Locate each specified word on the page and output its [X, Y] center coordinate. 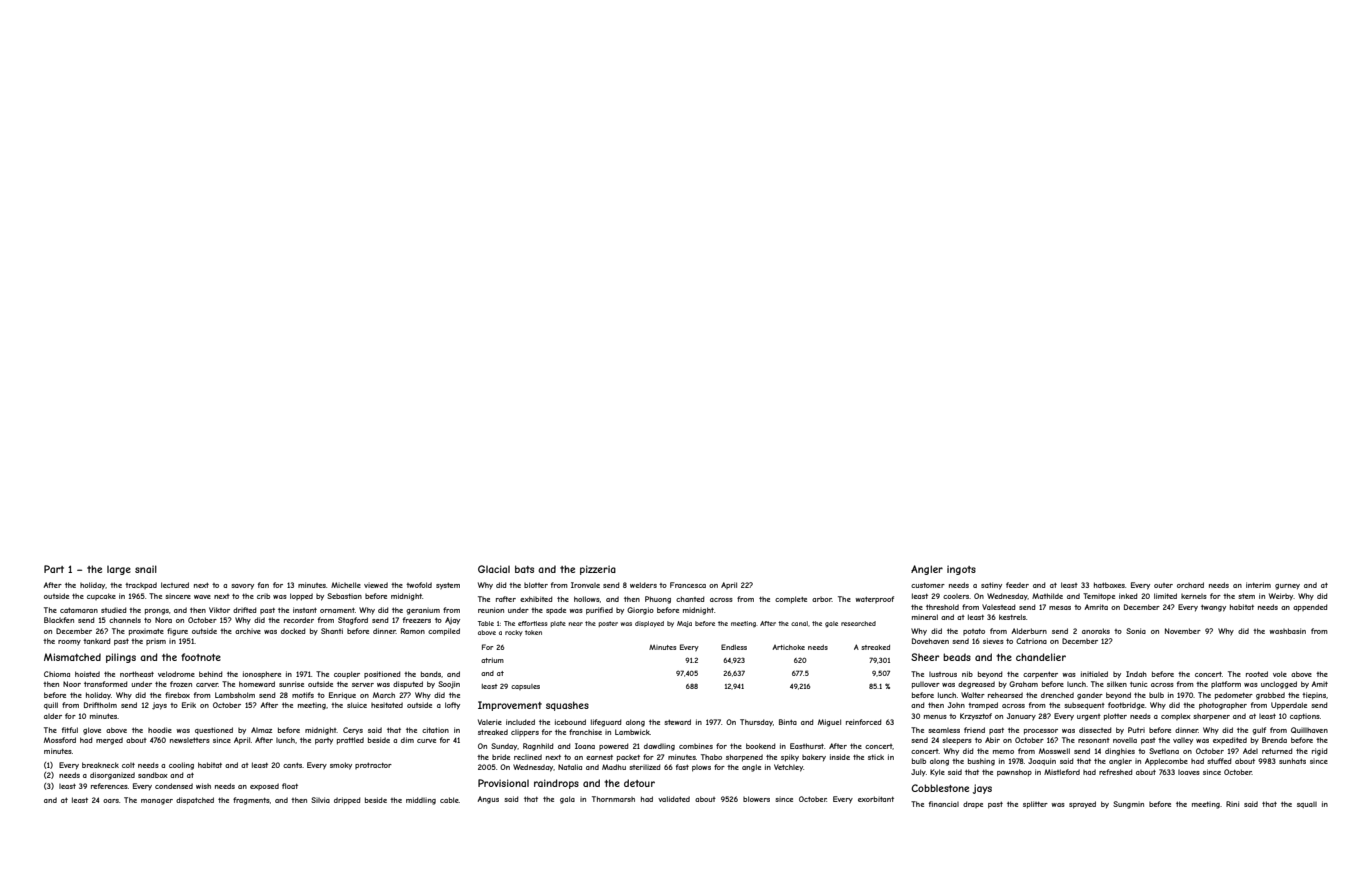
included [520, 722]
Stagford [353, 621]
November [1183, 631]
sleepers [957, 741]
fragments [251, 801]
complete [791, 600]
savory [243, 587]
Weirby [1281, 597]
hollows [587, 599]
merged [109, 741]
